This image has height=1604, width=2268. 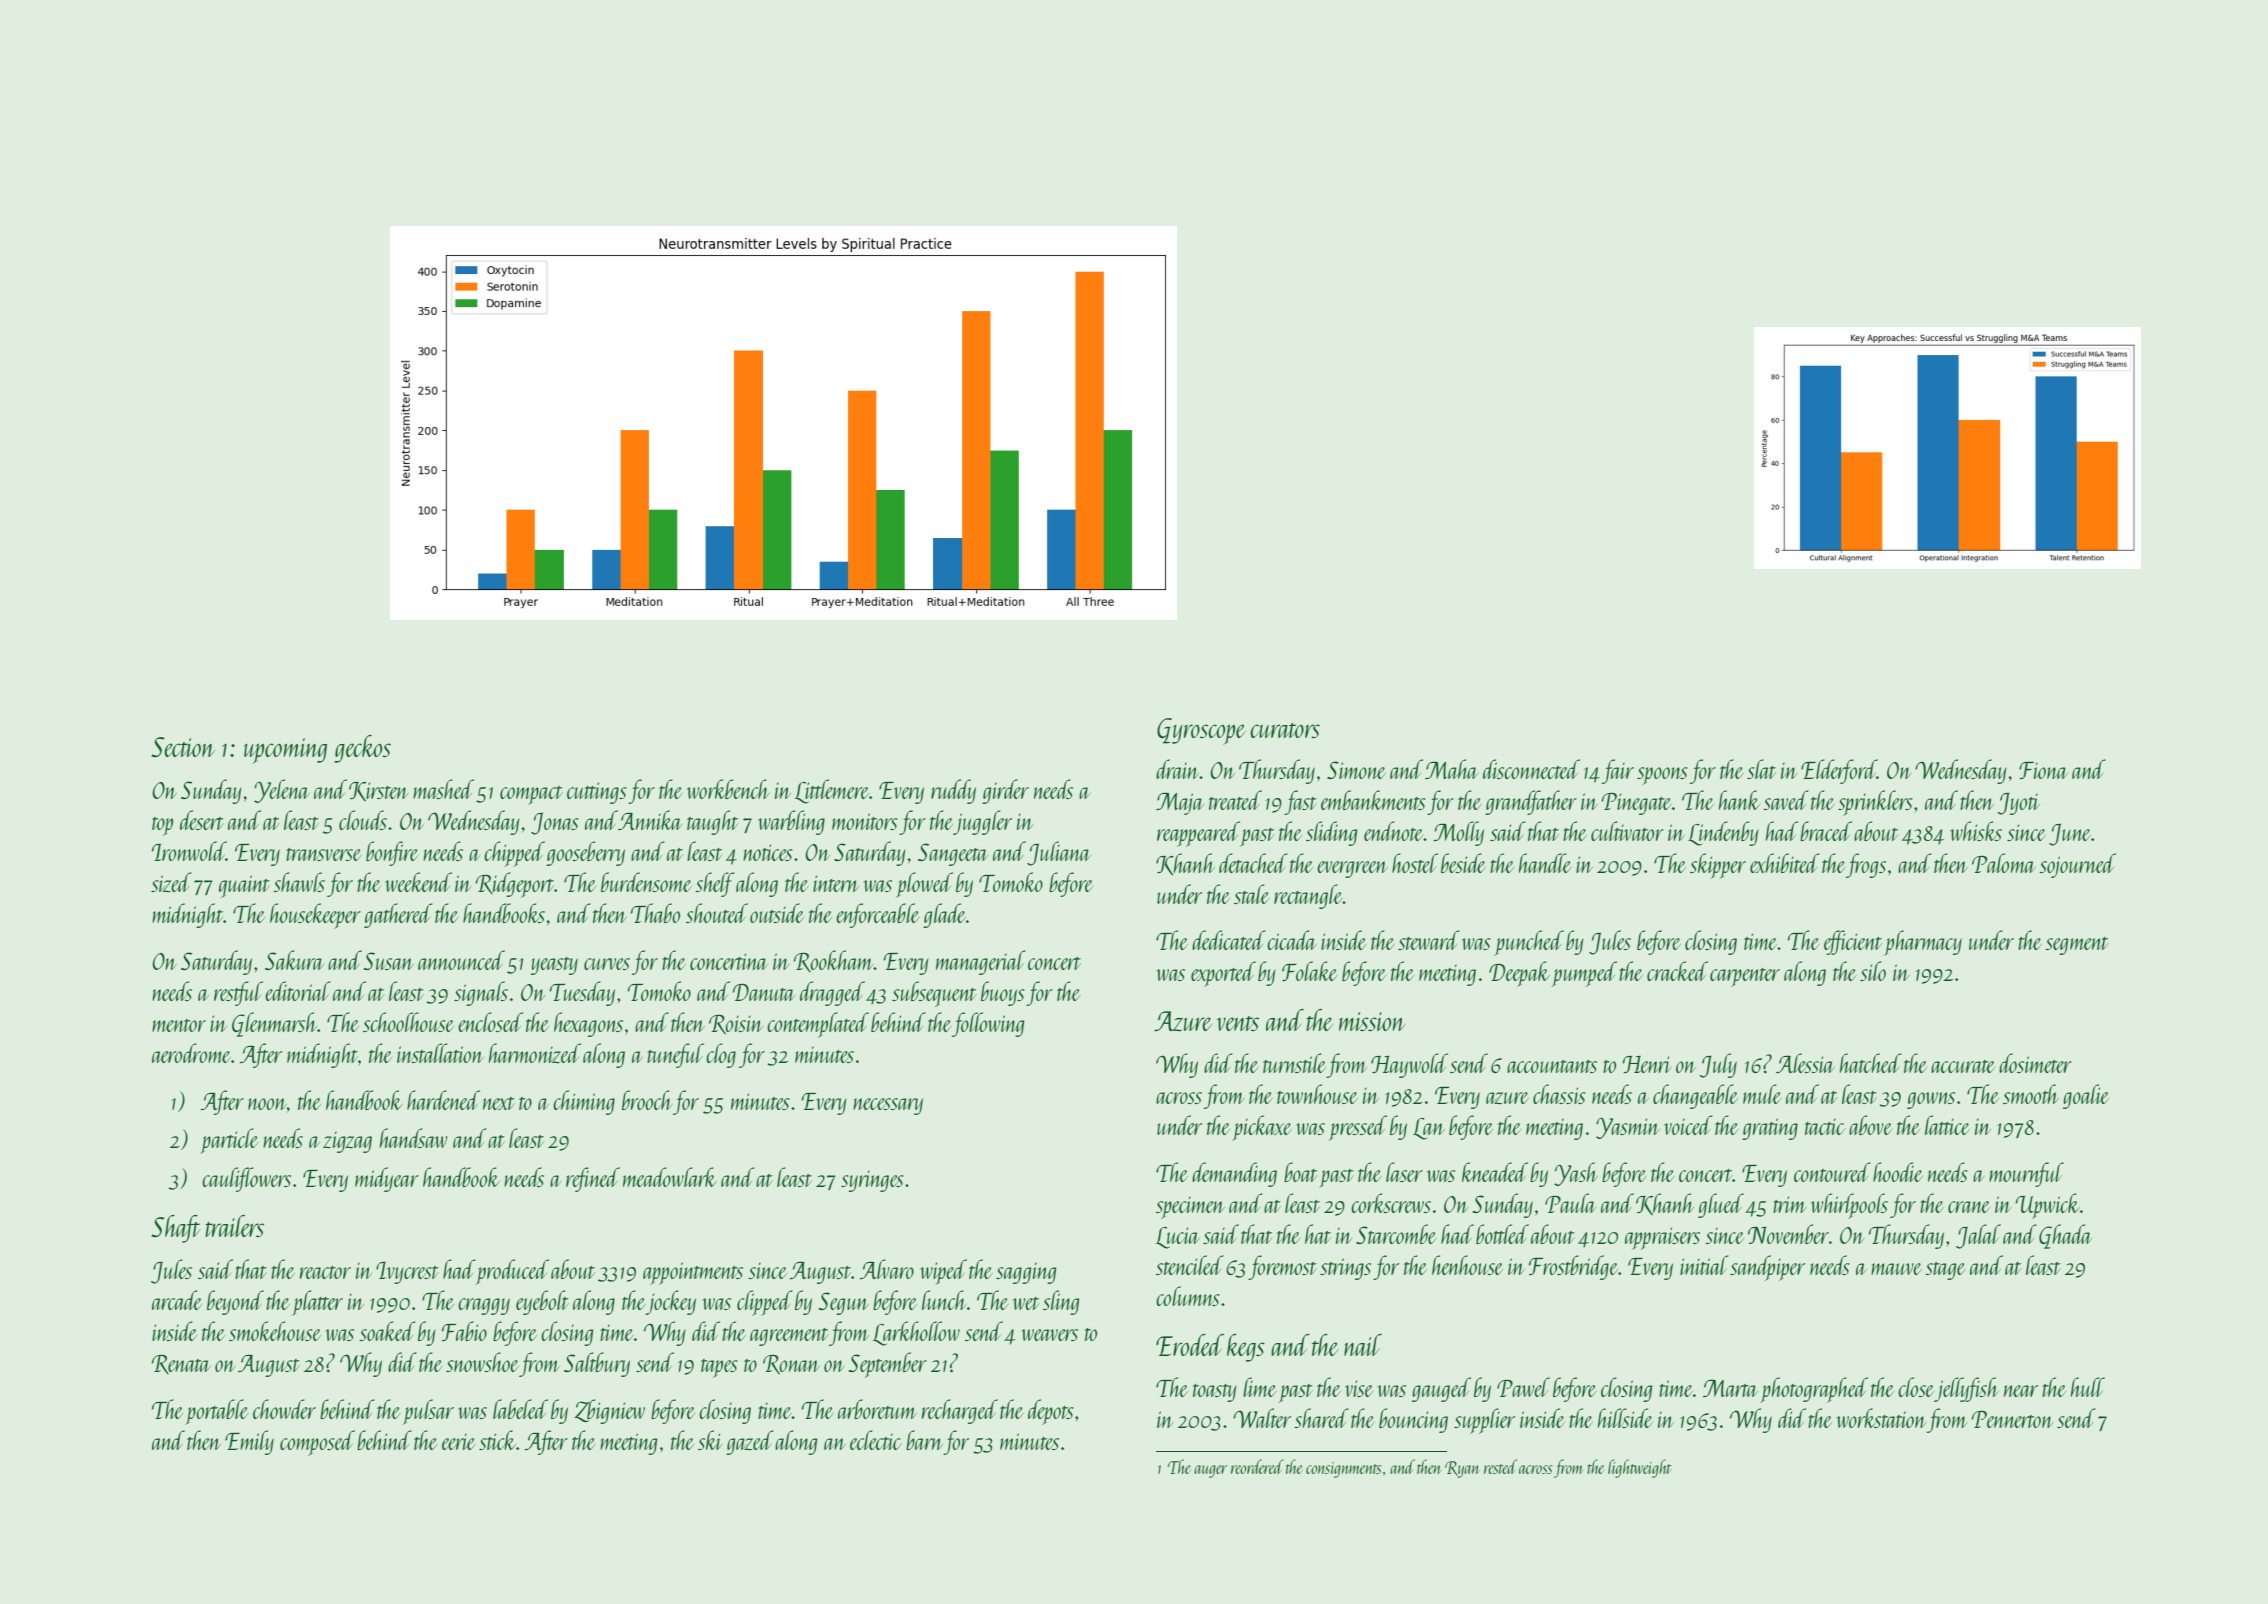 What do you see at coordinates (1945, 1271) in the image?
I see `stage` at bounding box center [1945, 1271].
